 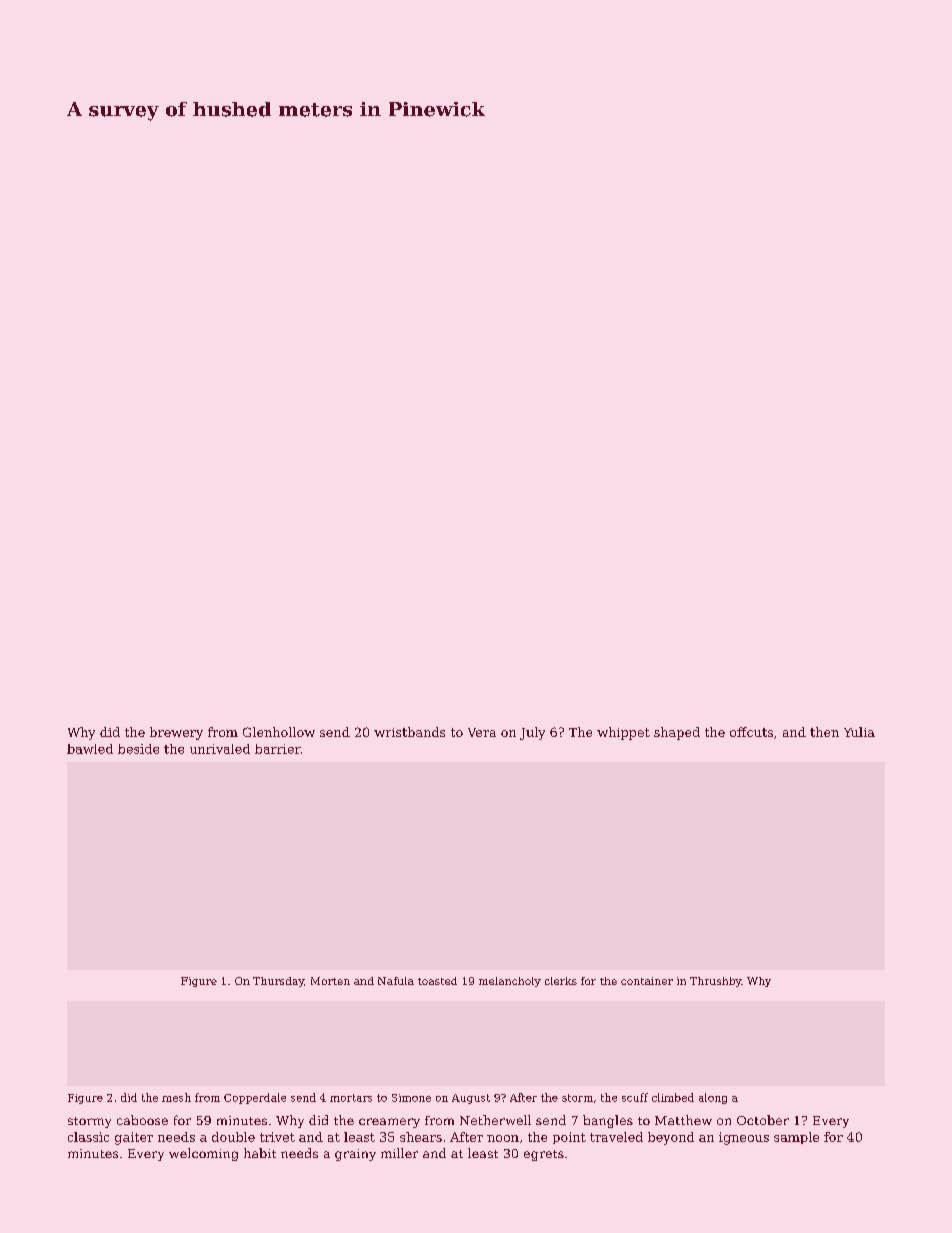 I want to click on sample, so click(x=796, y=1138).
